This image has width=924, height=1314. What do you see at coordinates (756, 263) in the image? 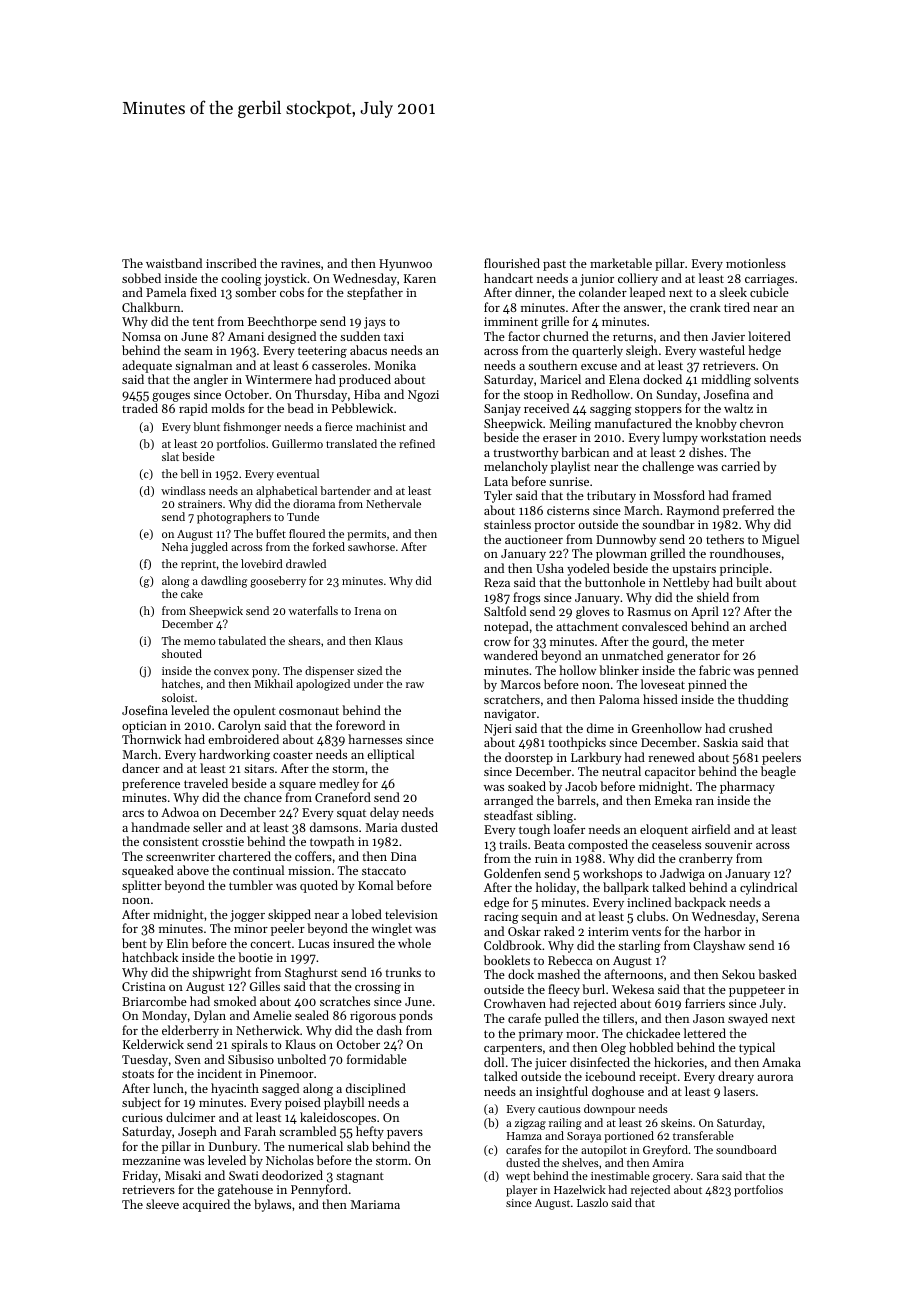
I see `motionless` at bounding box center [756, 263].
